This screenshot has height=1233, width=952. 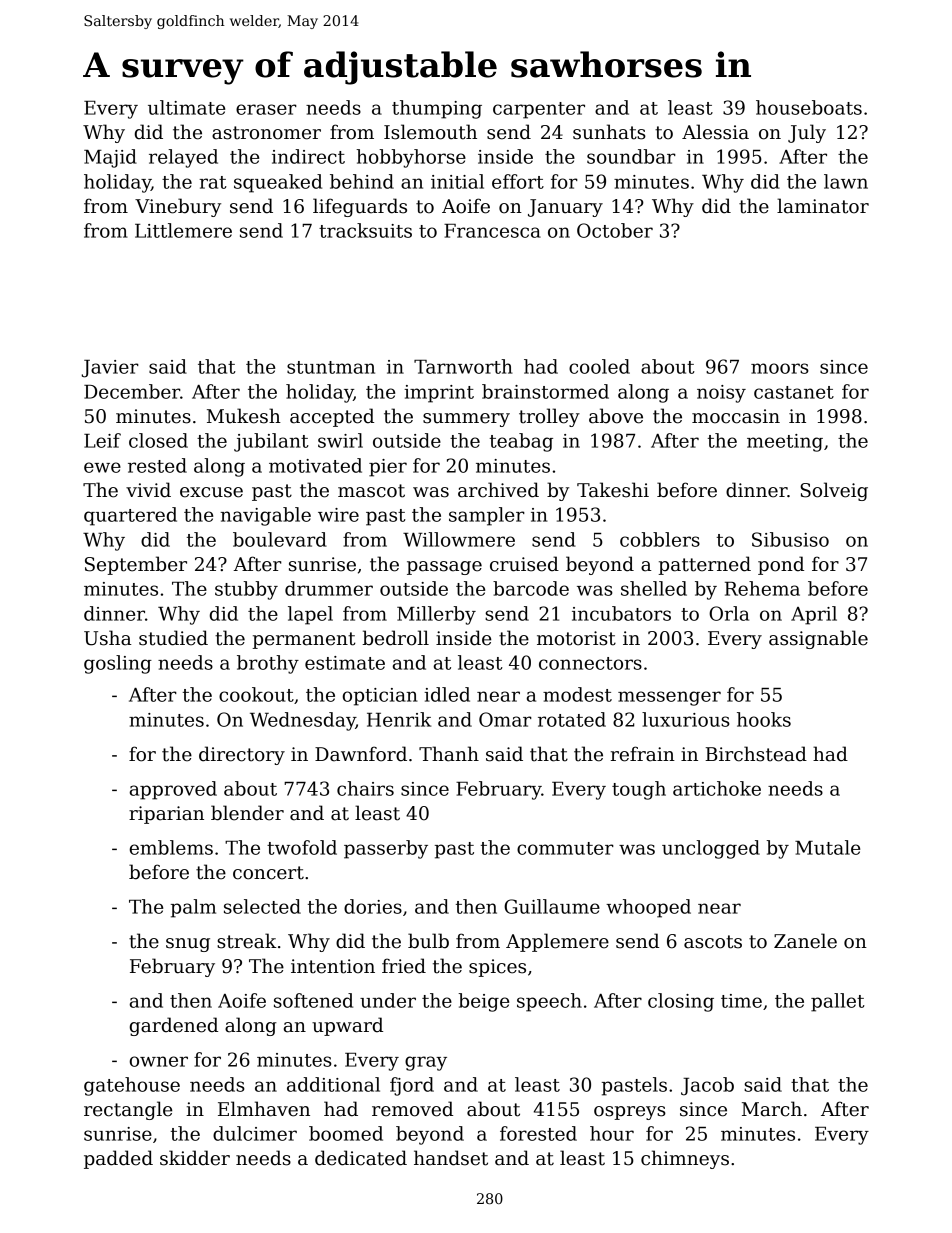 What do you see at coordinates (451, 1158) in the screenshot?
I see `handset` at bounding box center [451, 1158].
